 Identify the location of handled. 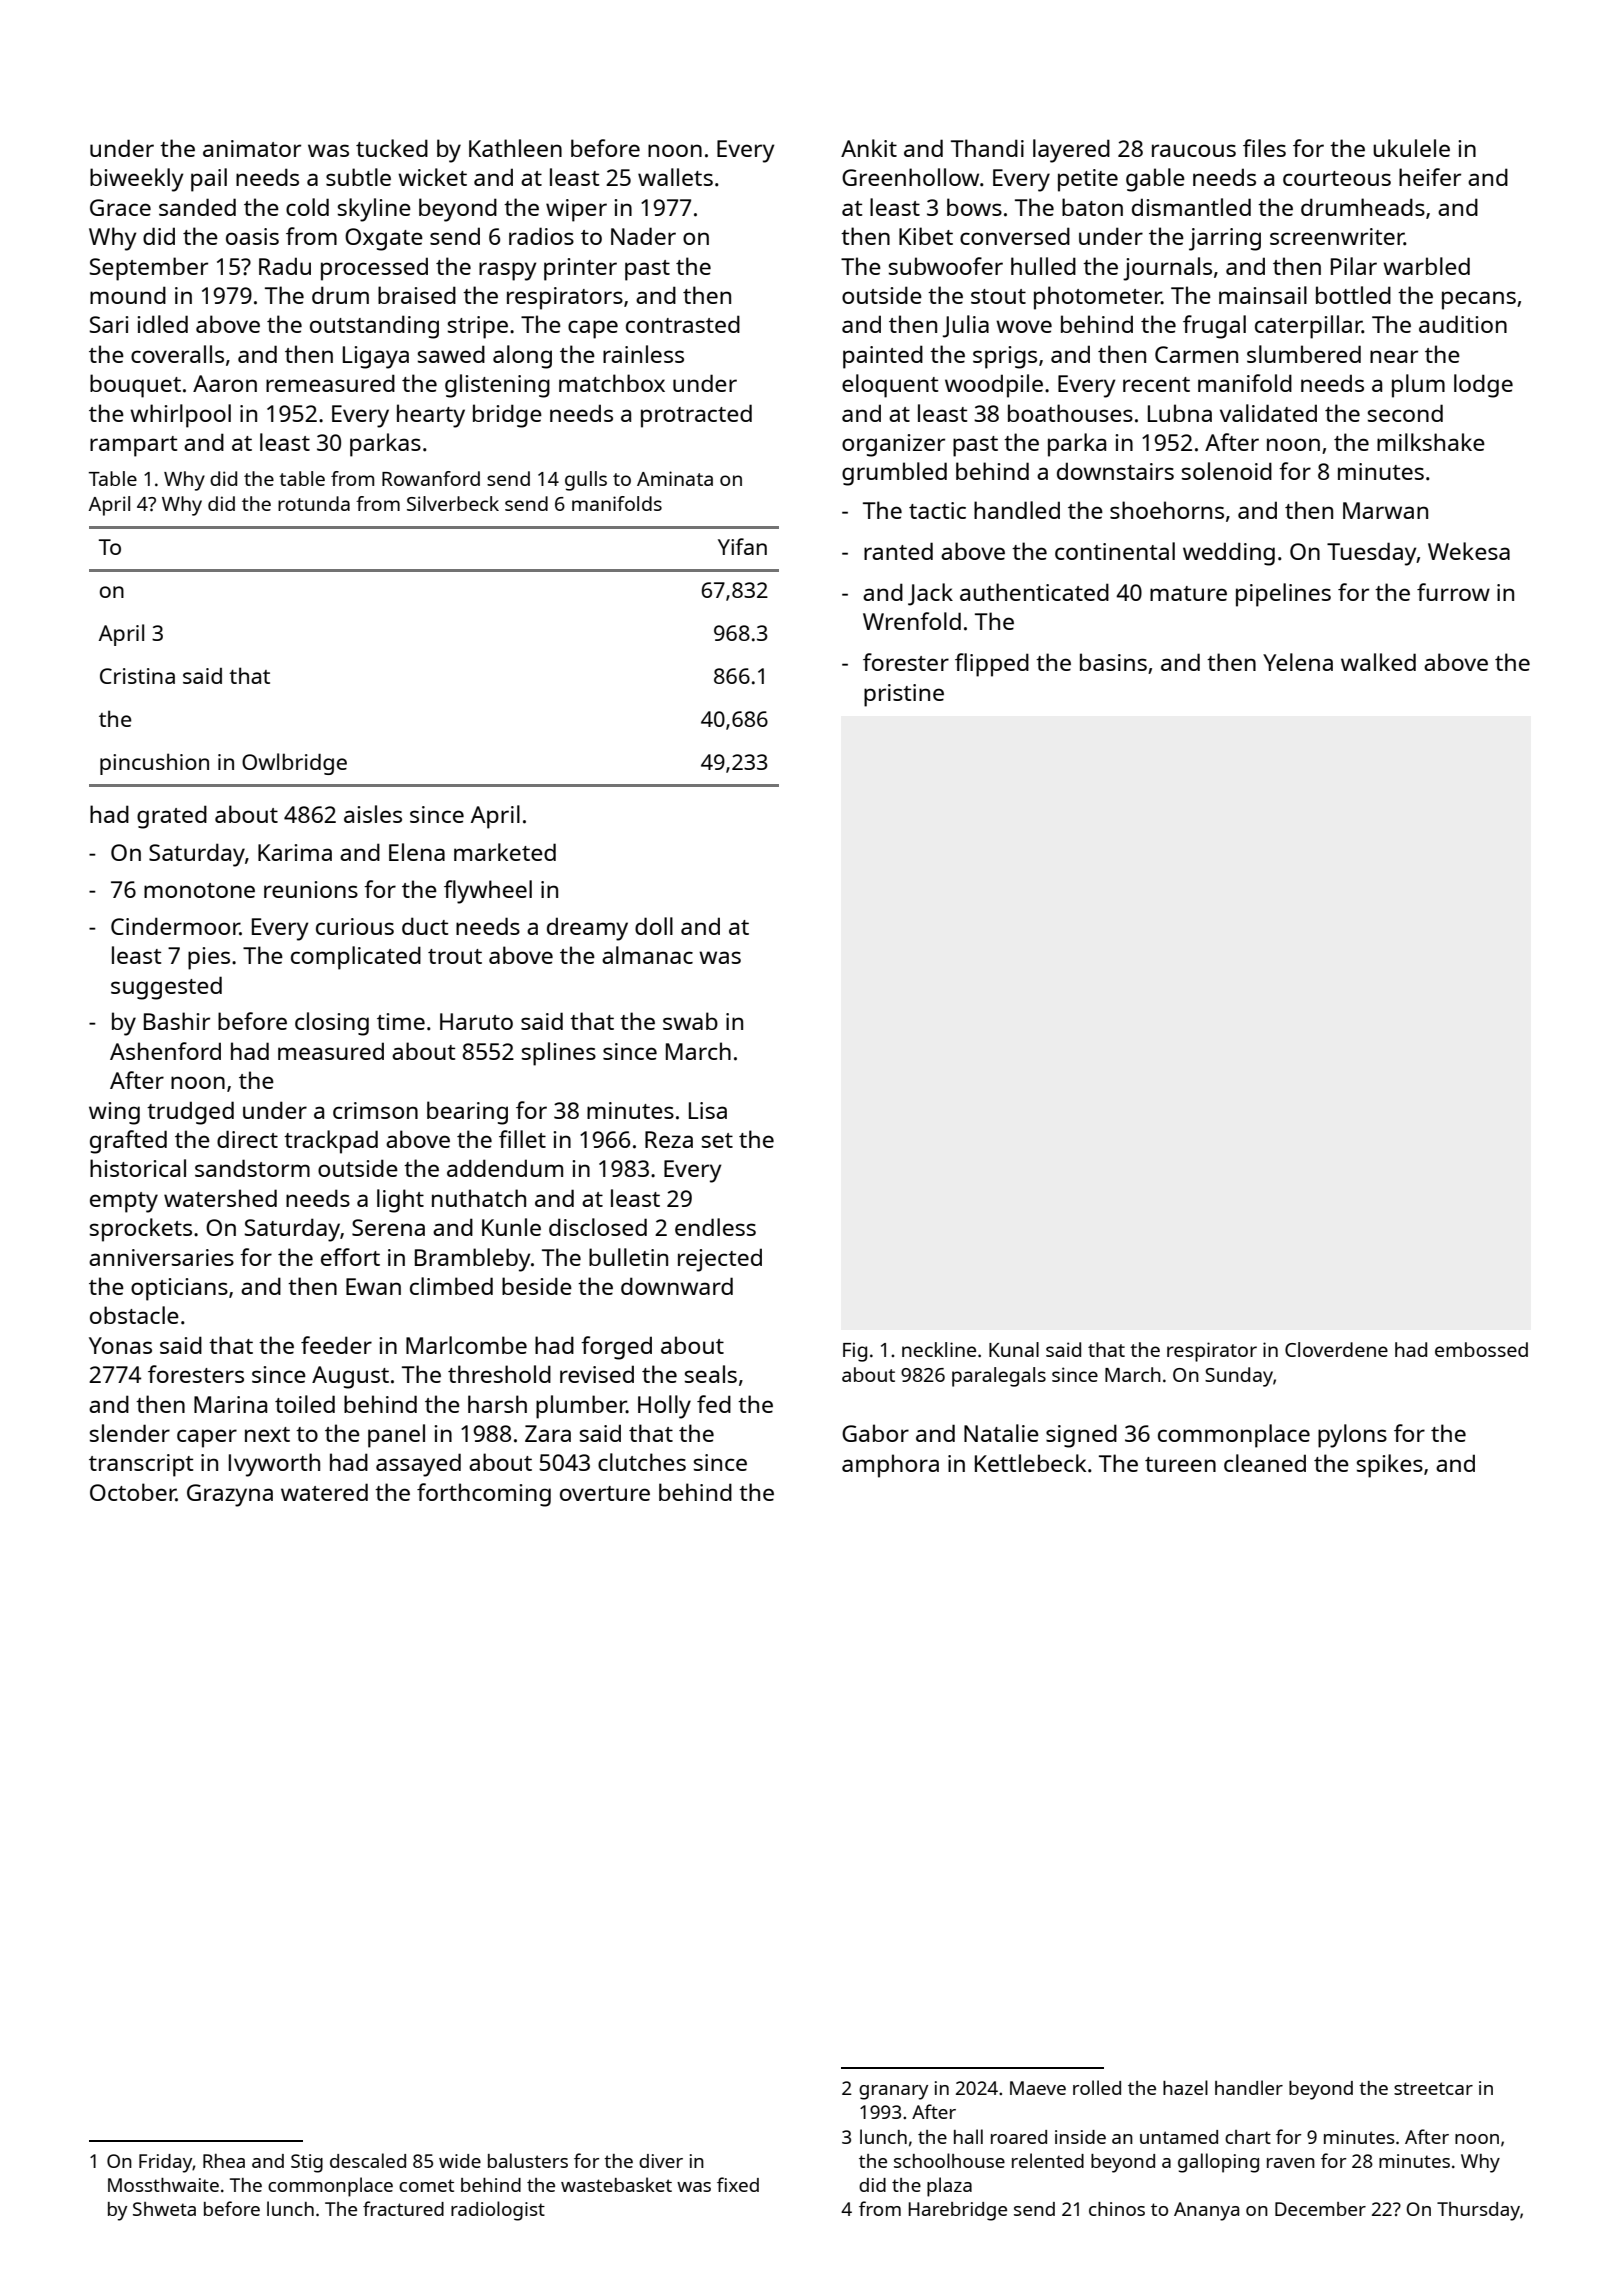
(1017, 510).
